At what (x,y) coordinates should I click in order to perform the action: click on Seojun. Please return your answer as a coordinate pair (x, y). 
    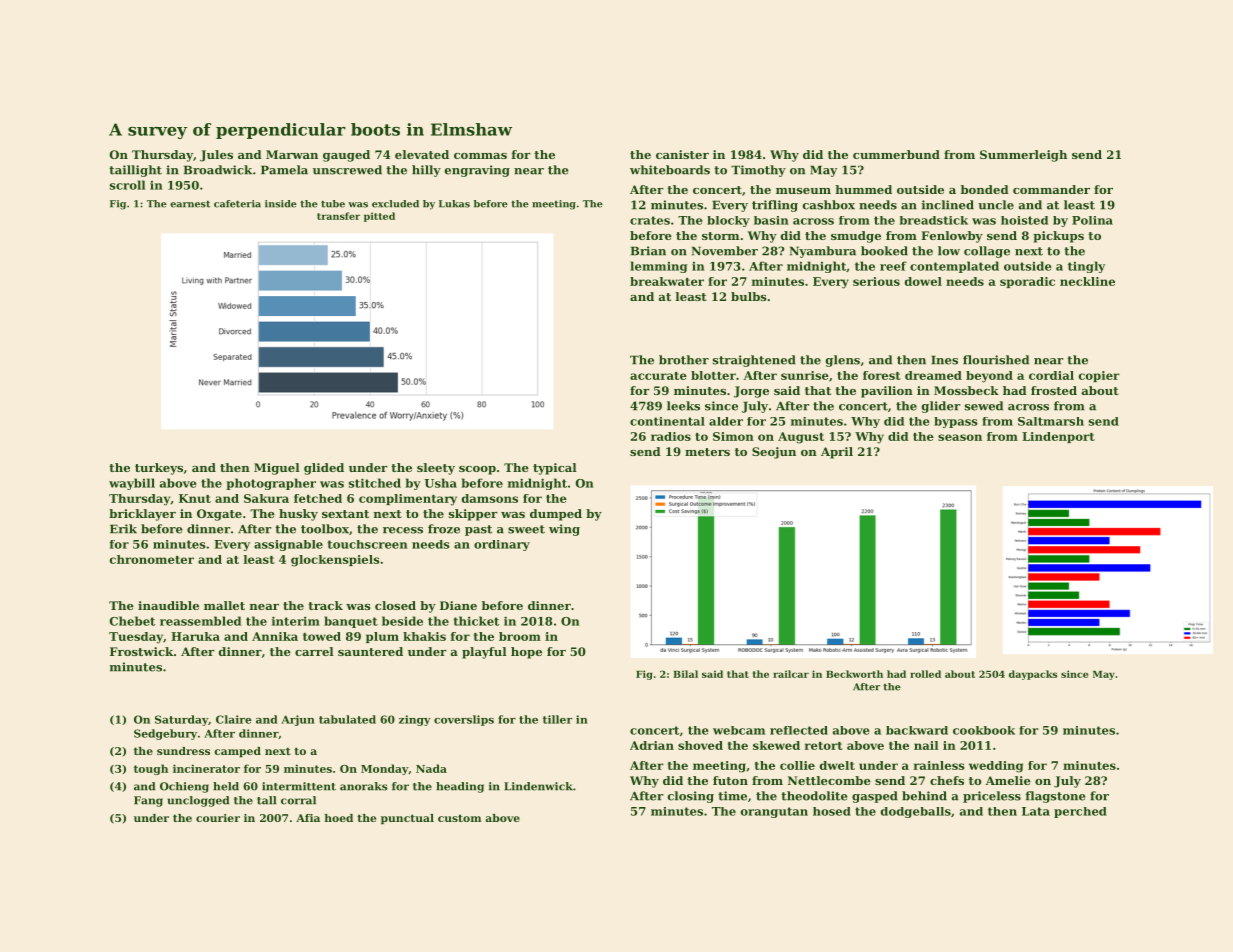
    Looking at the image, I should click on (774, 453).
